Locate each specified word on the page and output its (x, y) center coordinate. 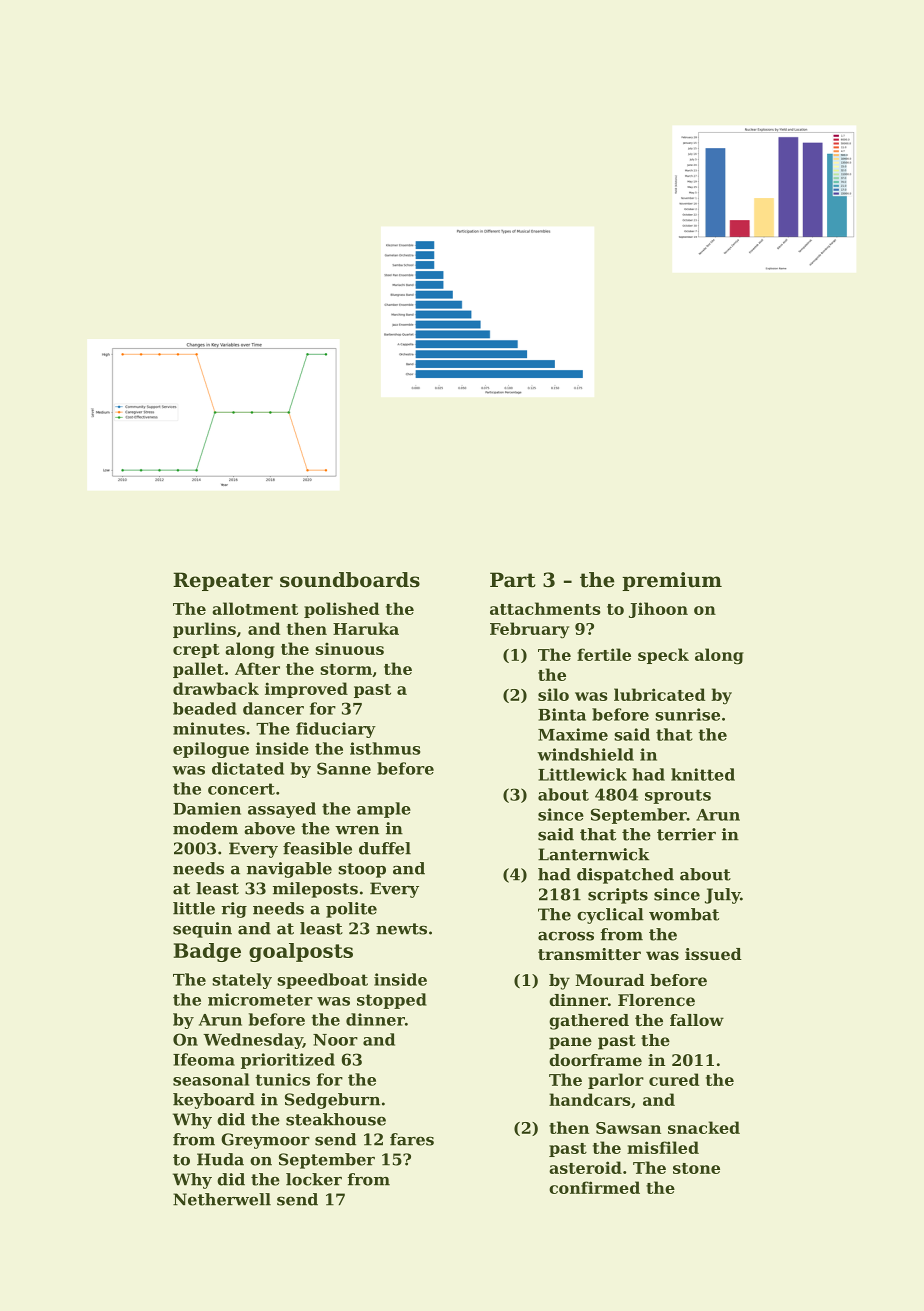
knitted (703, 774)
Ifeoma (204, 1059)
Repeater (223, 581)
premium (672, 581)
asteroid (585, 1167)
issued (713, 954)
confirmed (594, 1187)
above (269, 828)
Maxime (573, 734)
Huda (220, 1159)
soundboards (350, 580)
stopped (392, 1001)
